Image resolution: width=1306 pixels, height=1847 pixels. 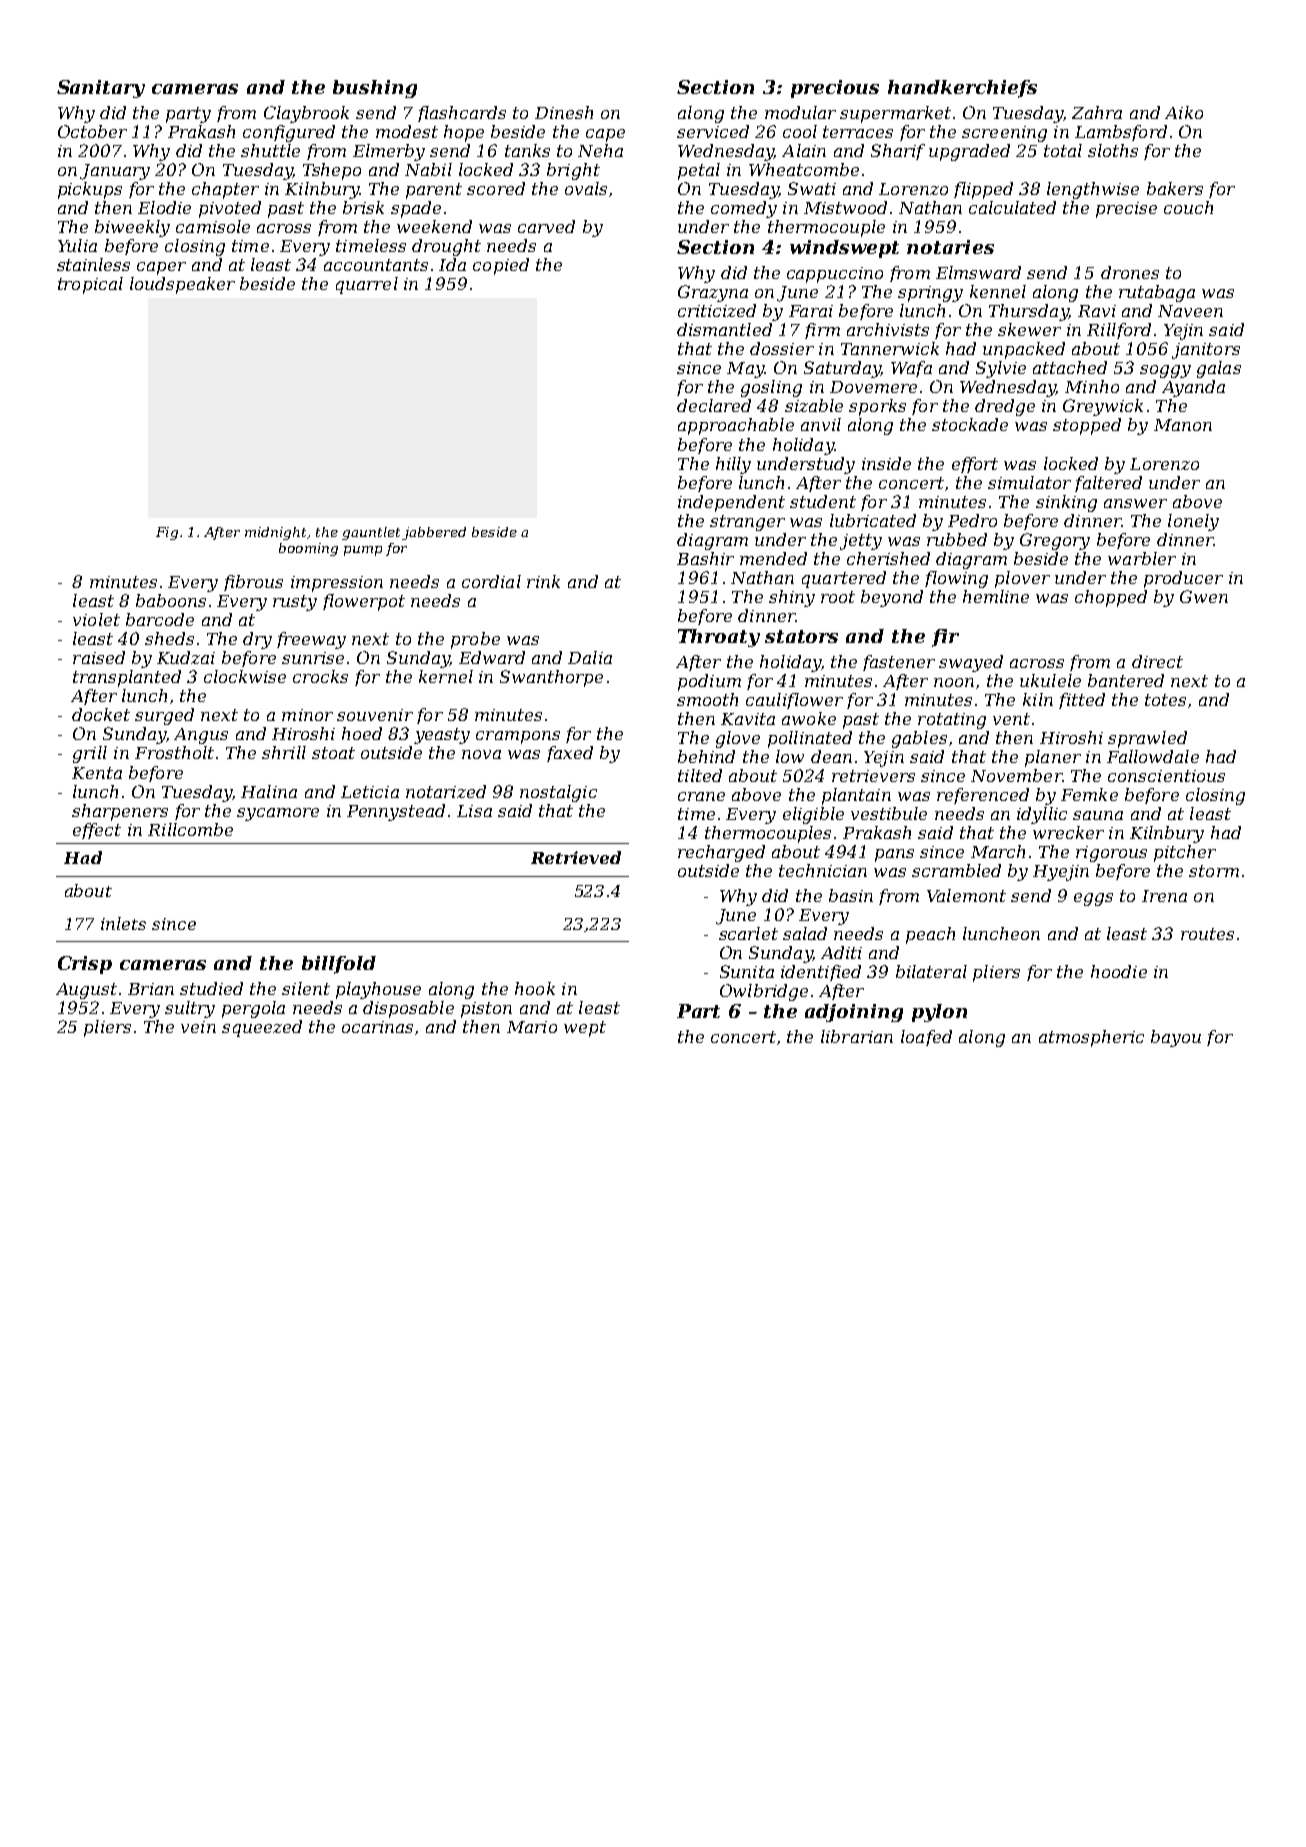 What do you see at coordinates (85, 965) in the screenshot?
I see `Crisp` at bounding box center [85, 965].
